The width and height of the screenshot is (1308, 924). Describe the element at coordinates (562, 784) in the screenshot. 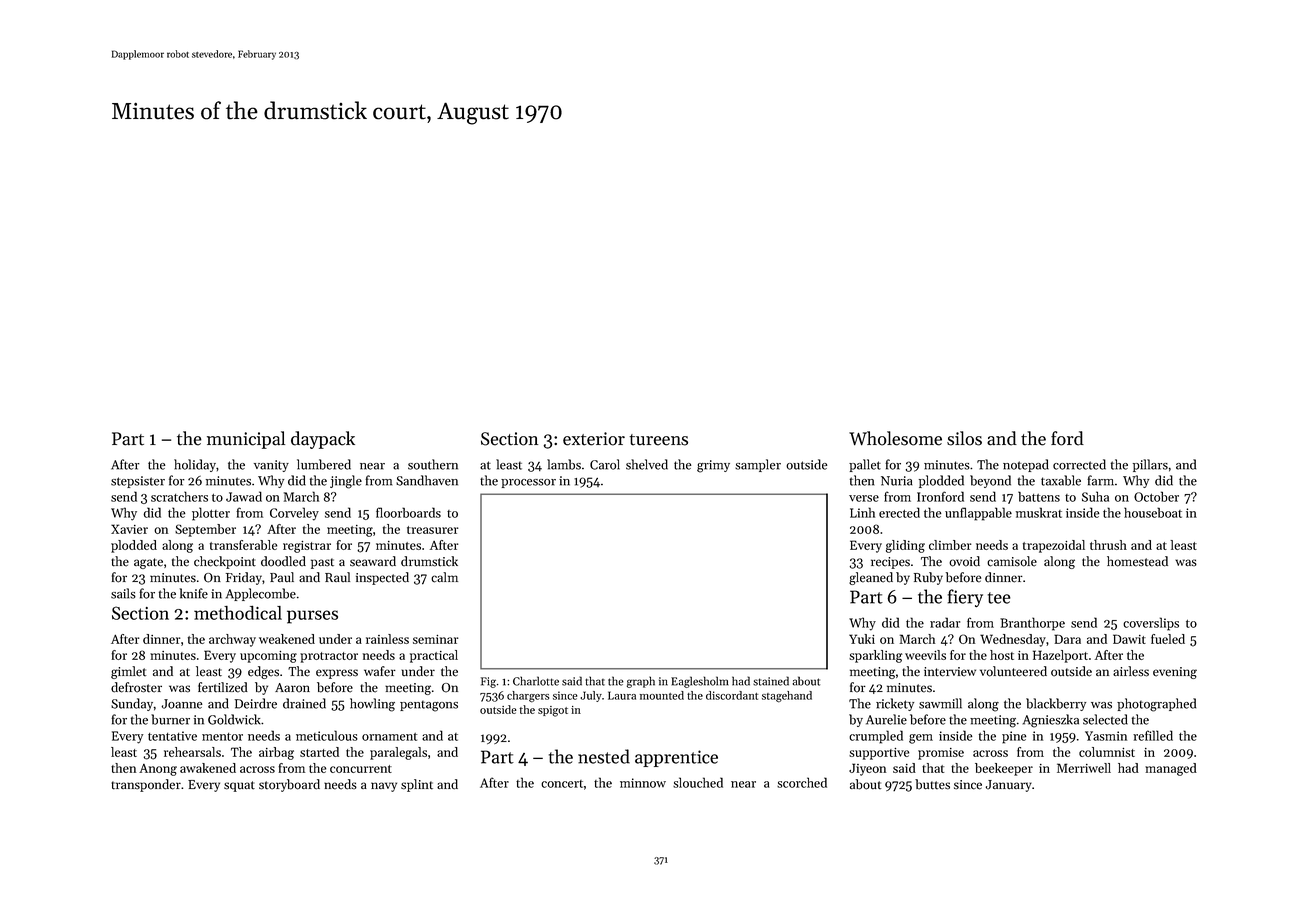

I see `concert` at that location.
